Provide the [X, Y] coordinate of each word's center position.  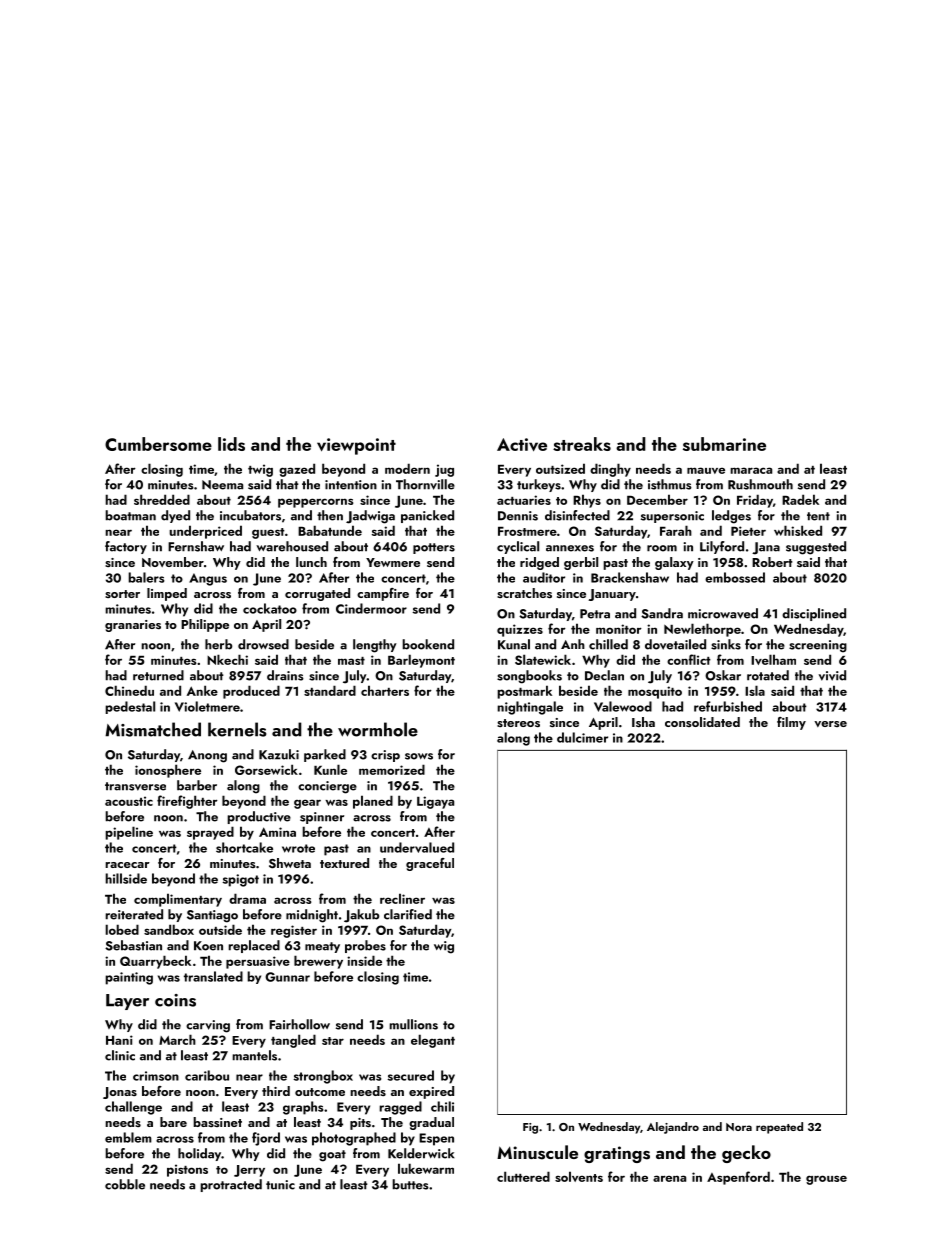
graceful [430, 864]
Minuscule [537, 1152]
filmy [791, 723]
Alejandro [673, 1128]
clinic [120, 1055]
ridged [539, 563]
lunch [311, 562]
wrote [298, 848]
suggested [816, 548]
